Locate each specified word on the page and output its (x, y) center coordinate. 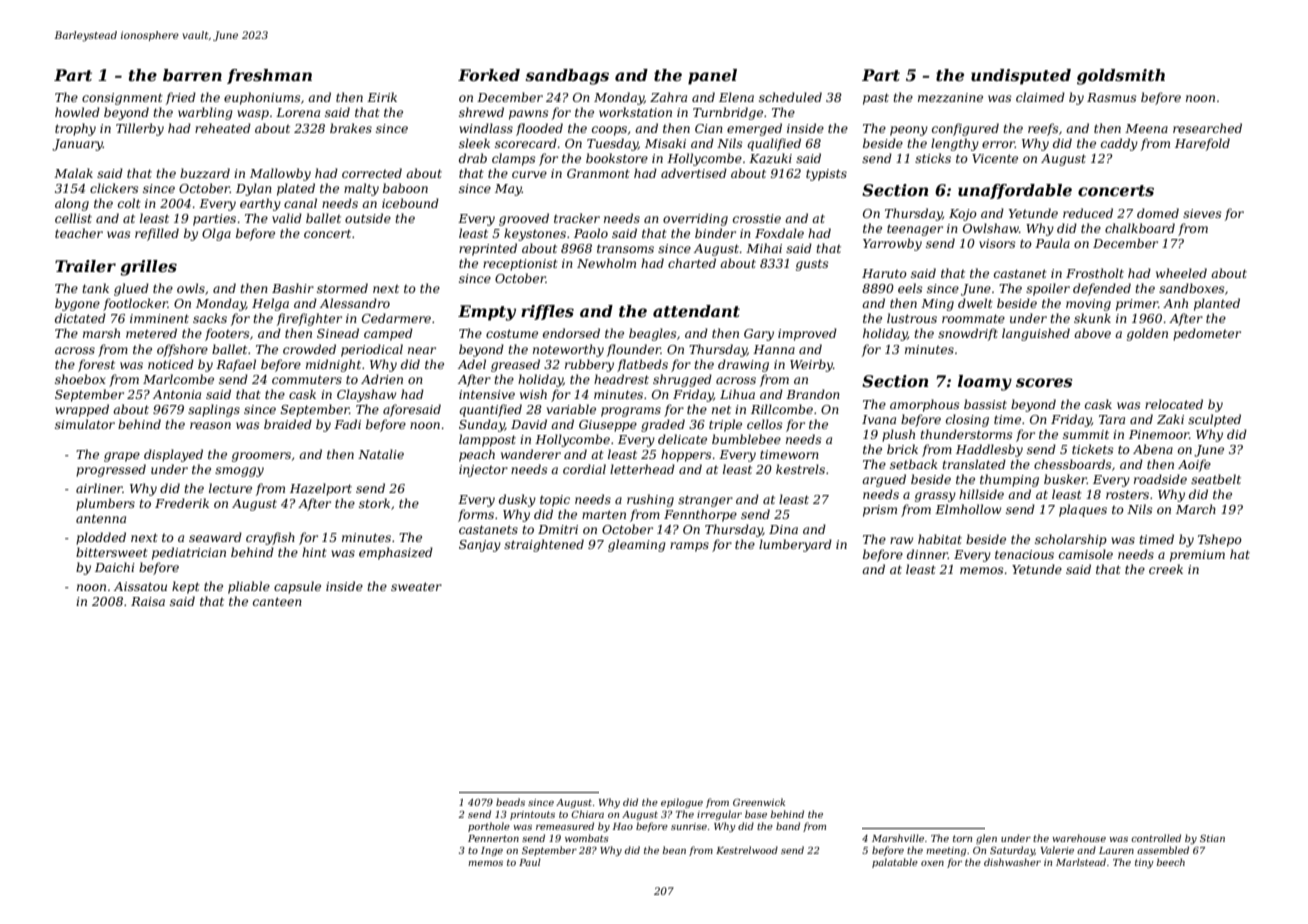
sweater (416, 586)
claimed (1040, 97)
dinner (927, 554)
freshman (269, 76)
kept (186, 587)
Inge (492, 851)
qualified (774, 144)
